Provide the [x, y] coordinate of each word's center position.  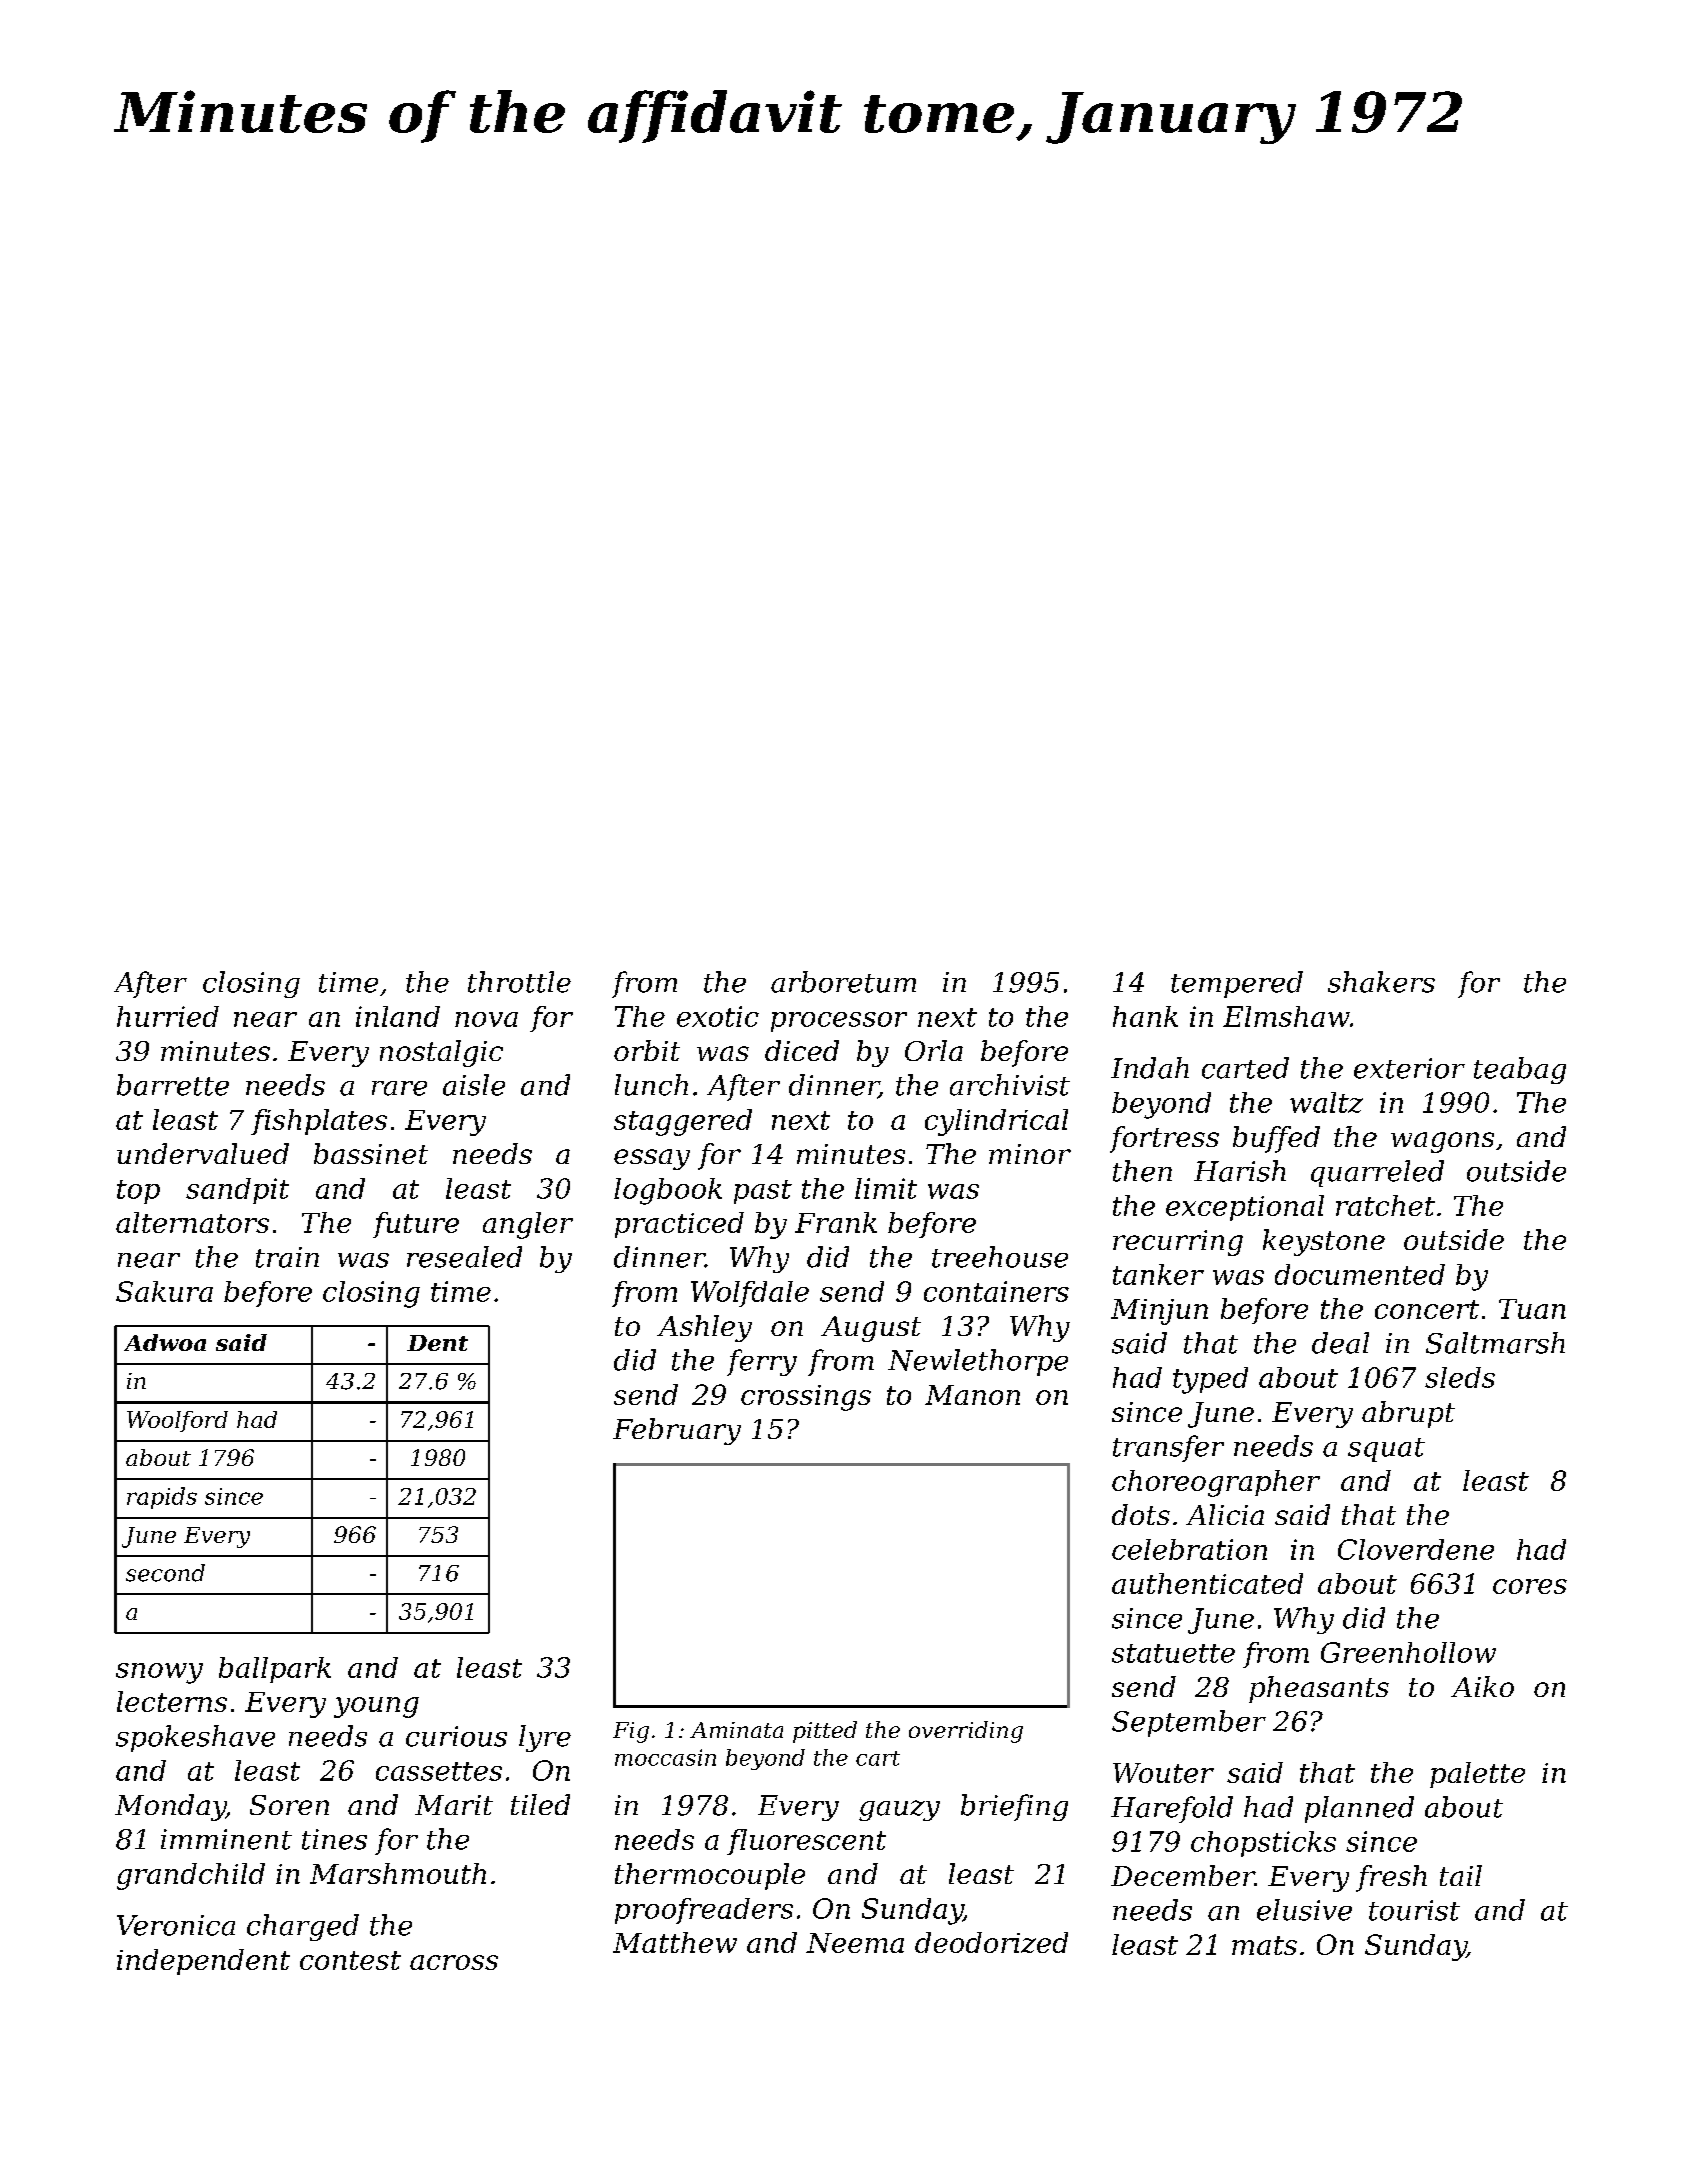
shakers [1381, 982]
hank [1145, 1016]
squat [1386, 1450]
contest [350, 1960]
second [165, 1573]
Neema [855, 1943]
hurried [168, 1016]
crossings [806, 1398]
